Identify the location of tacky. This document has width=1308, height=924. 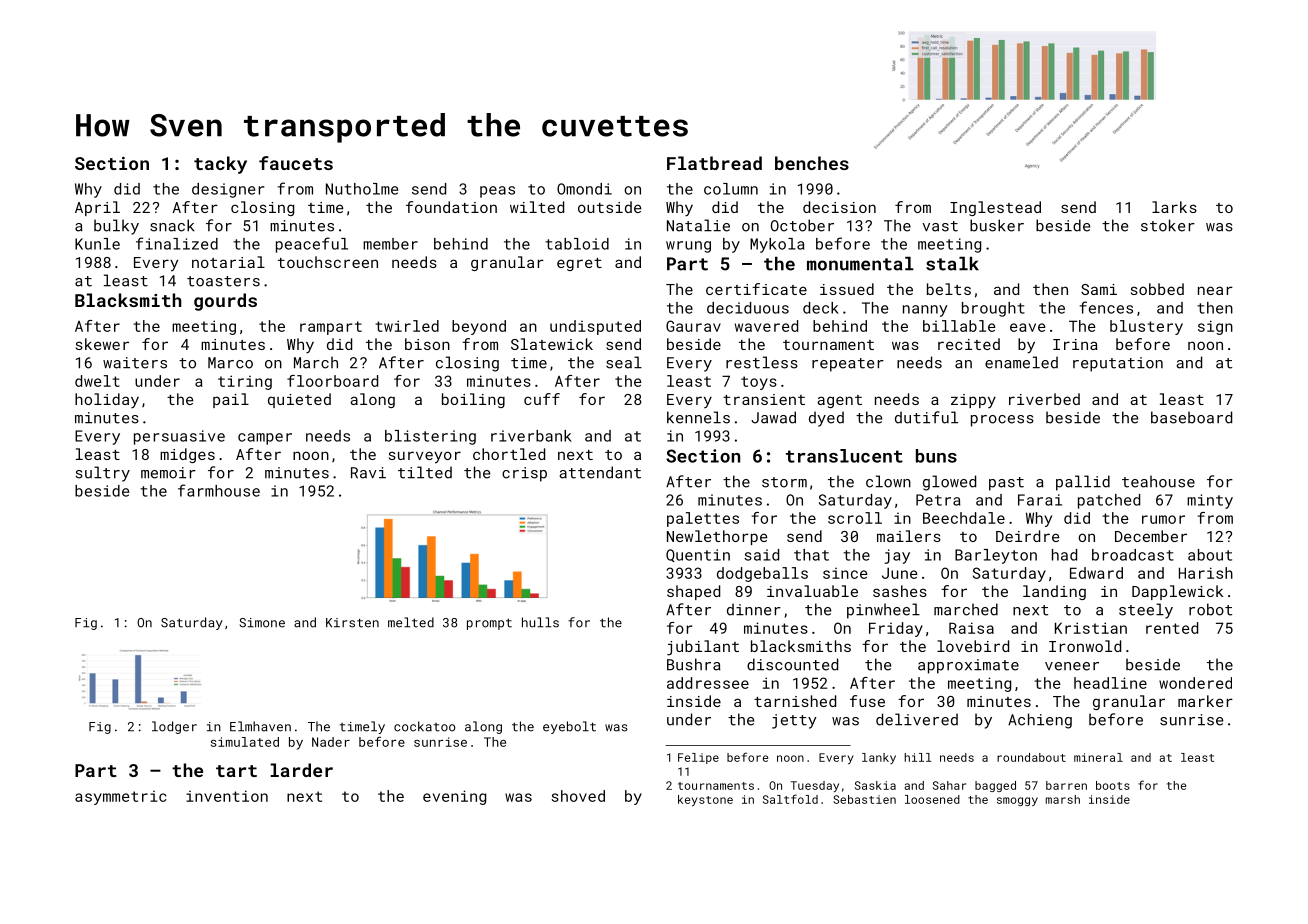
(220, 165).
